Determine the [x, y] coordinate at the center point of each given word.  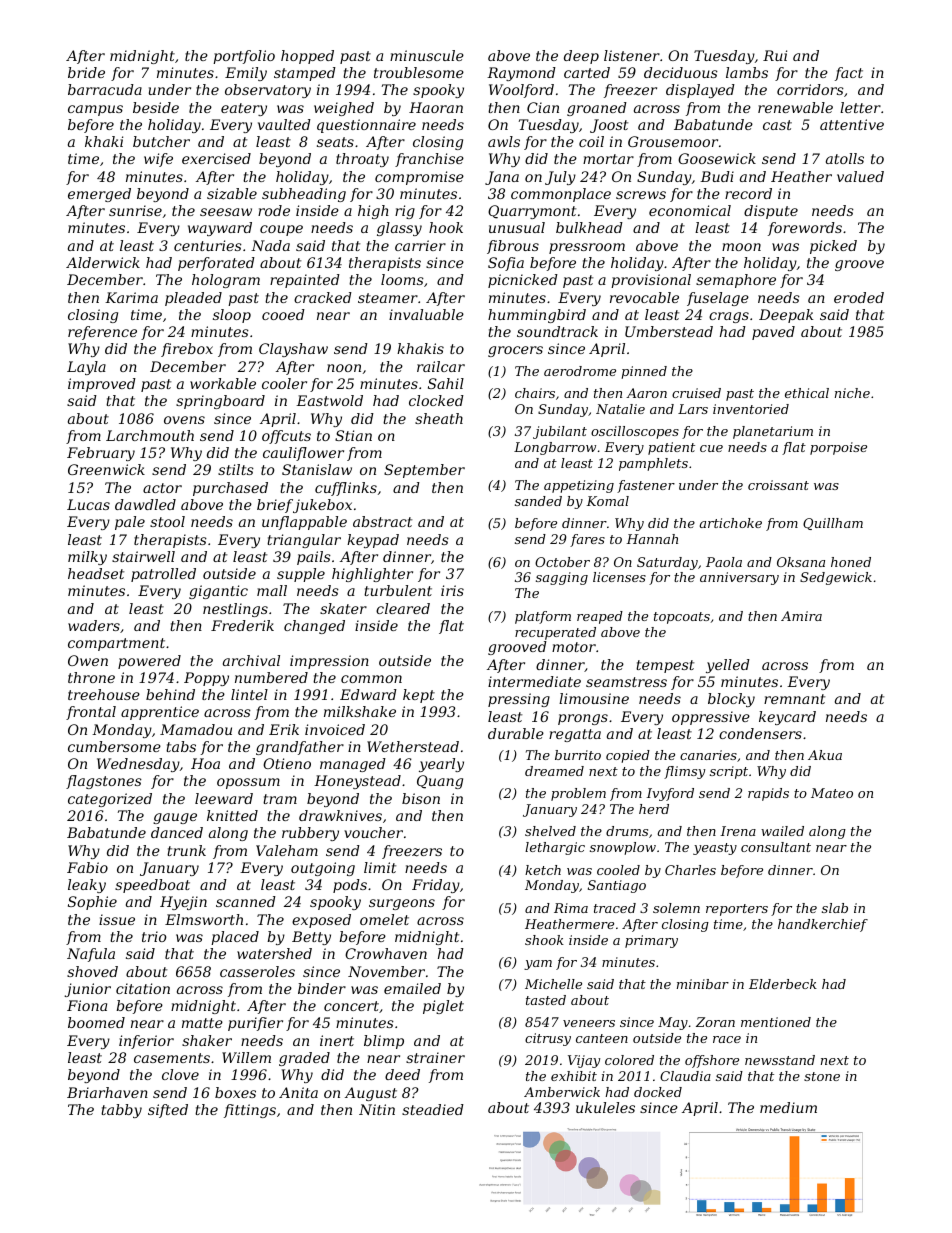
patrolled [163, 575]
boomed [96, 1022]
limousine [594, 698]
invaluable [426, 314]
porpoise [838, 448]
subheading [304, 195]
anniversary [739, 578]
